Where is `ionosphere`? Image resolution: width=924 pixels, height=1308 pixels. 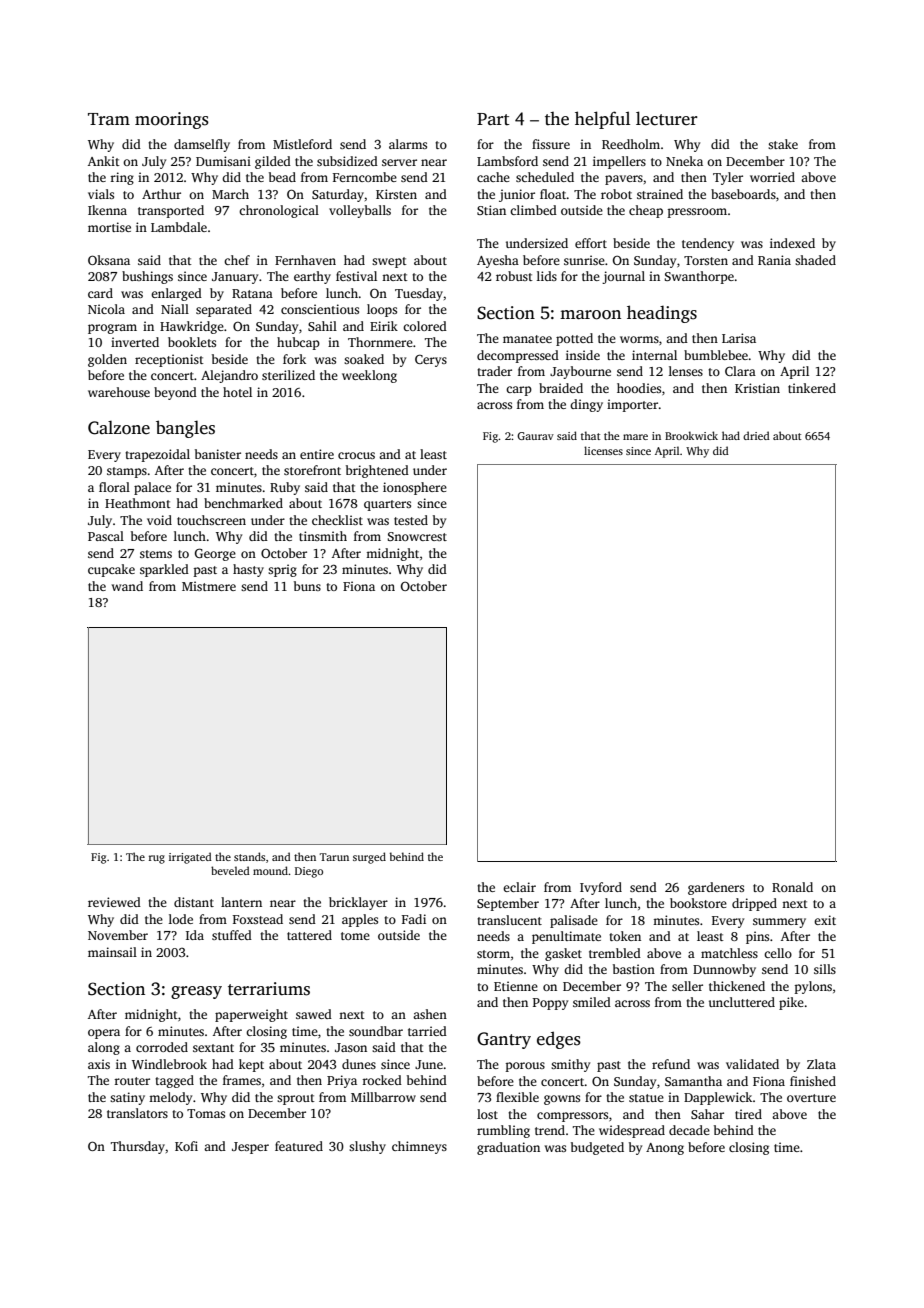
ionosphere is located at coordinates (415, 488).
